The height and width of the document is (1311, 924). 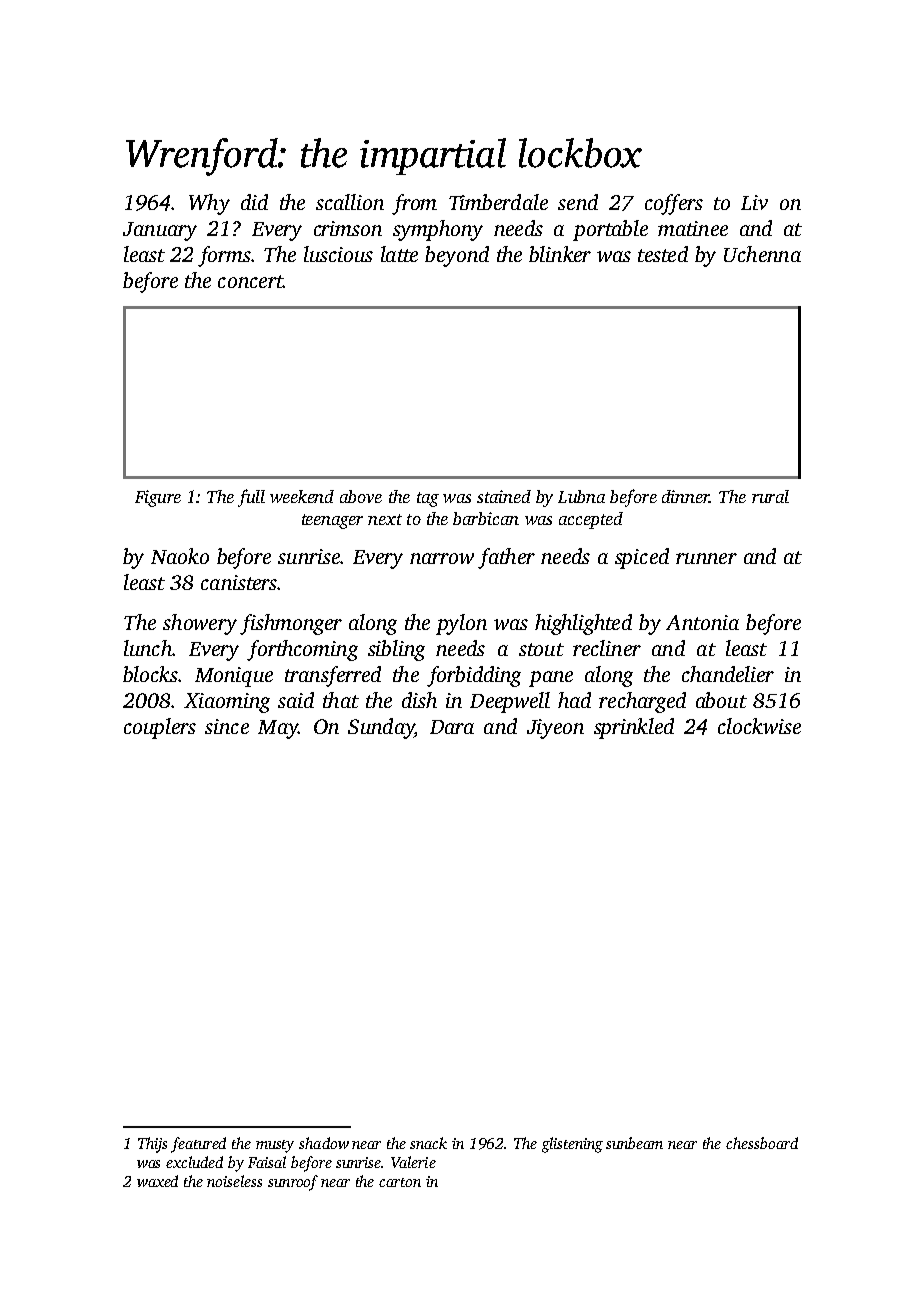 What do you see at coordinates (762, 254) in the document?
I see `Uchenna` at bounding box center [762, 254].
